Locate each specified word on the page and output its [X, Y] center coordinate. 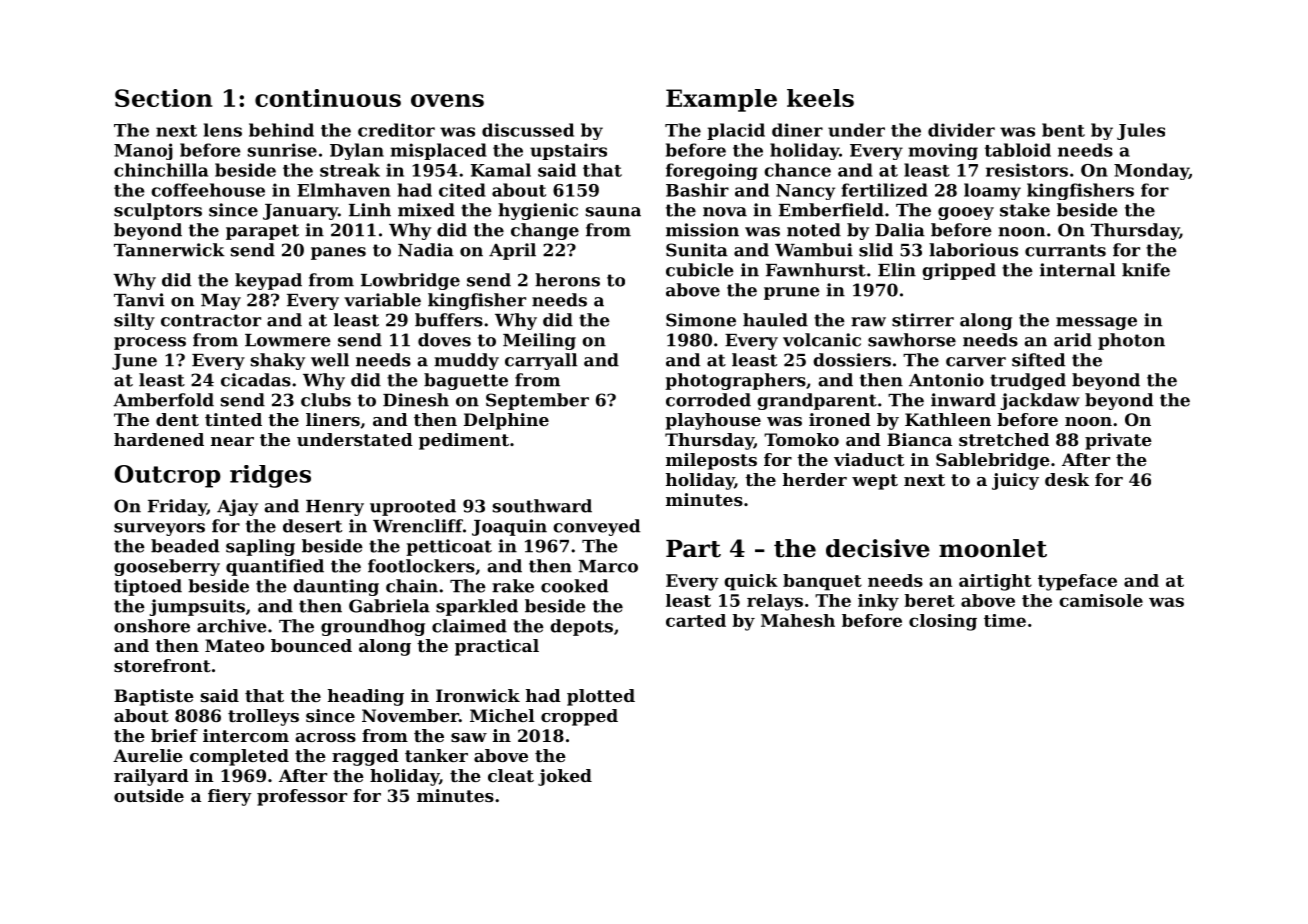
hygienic [538, 211]
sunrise [282, 150]
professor [302, 797]
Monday [1151, 171]
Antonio [946, 380]
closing [943, 622]
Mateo [234, 645]
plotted [601, 697]
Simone [701, 320]
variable [382, 300]
